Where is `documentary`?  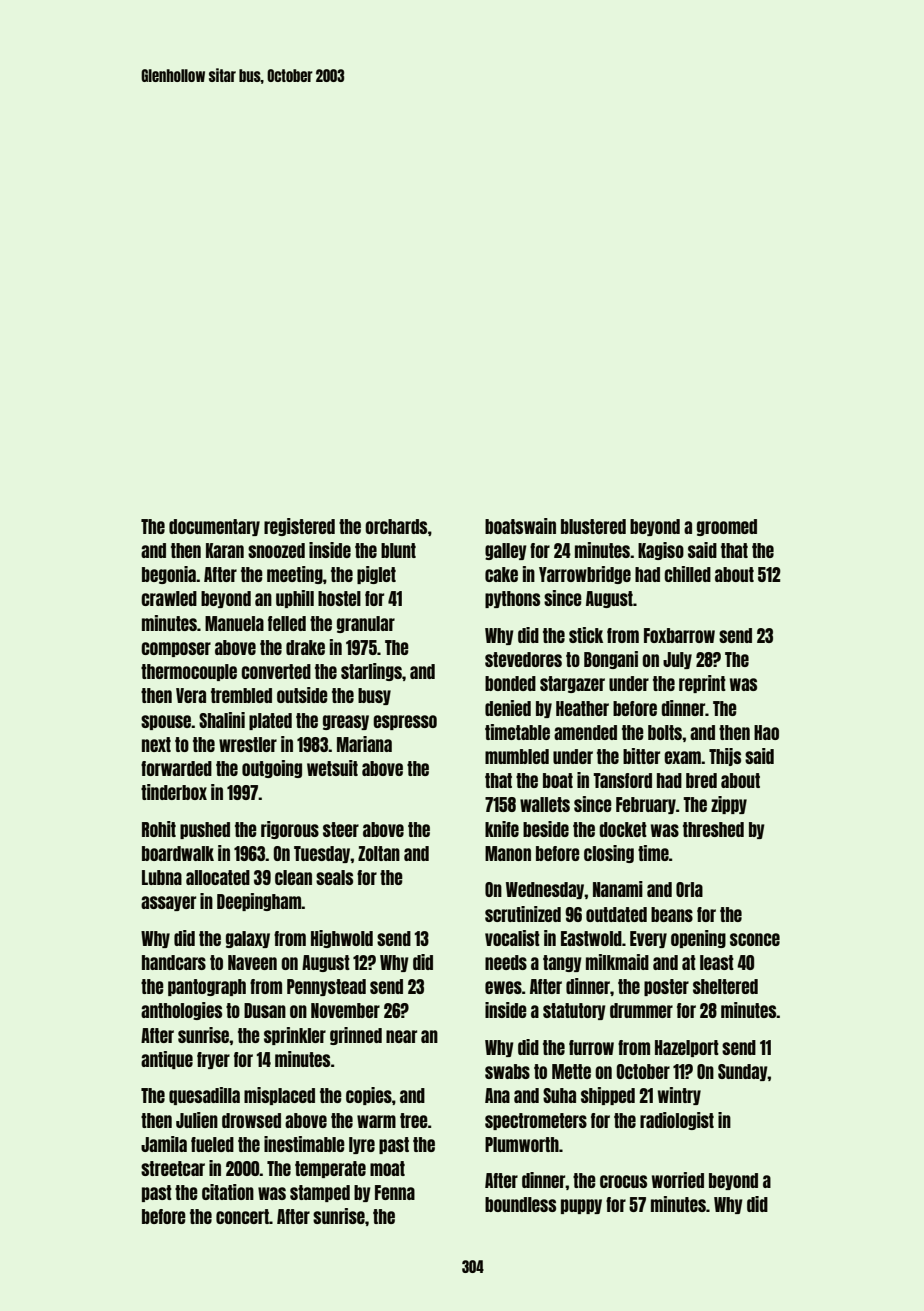 documentary is located at coordinates (214, 527).
